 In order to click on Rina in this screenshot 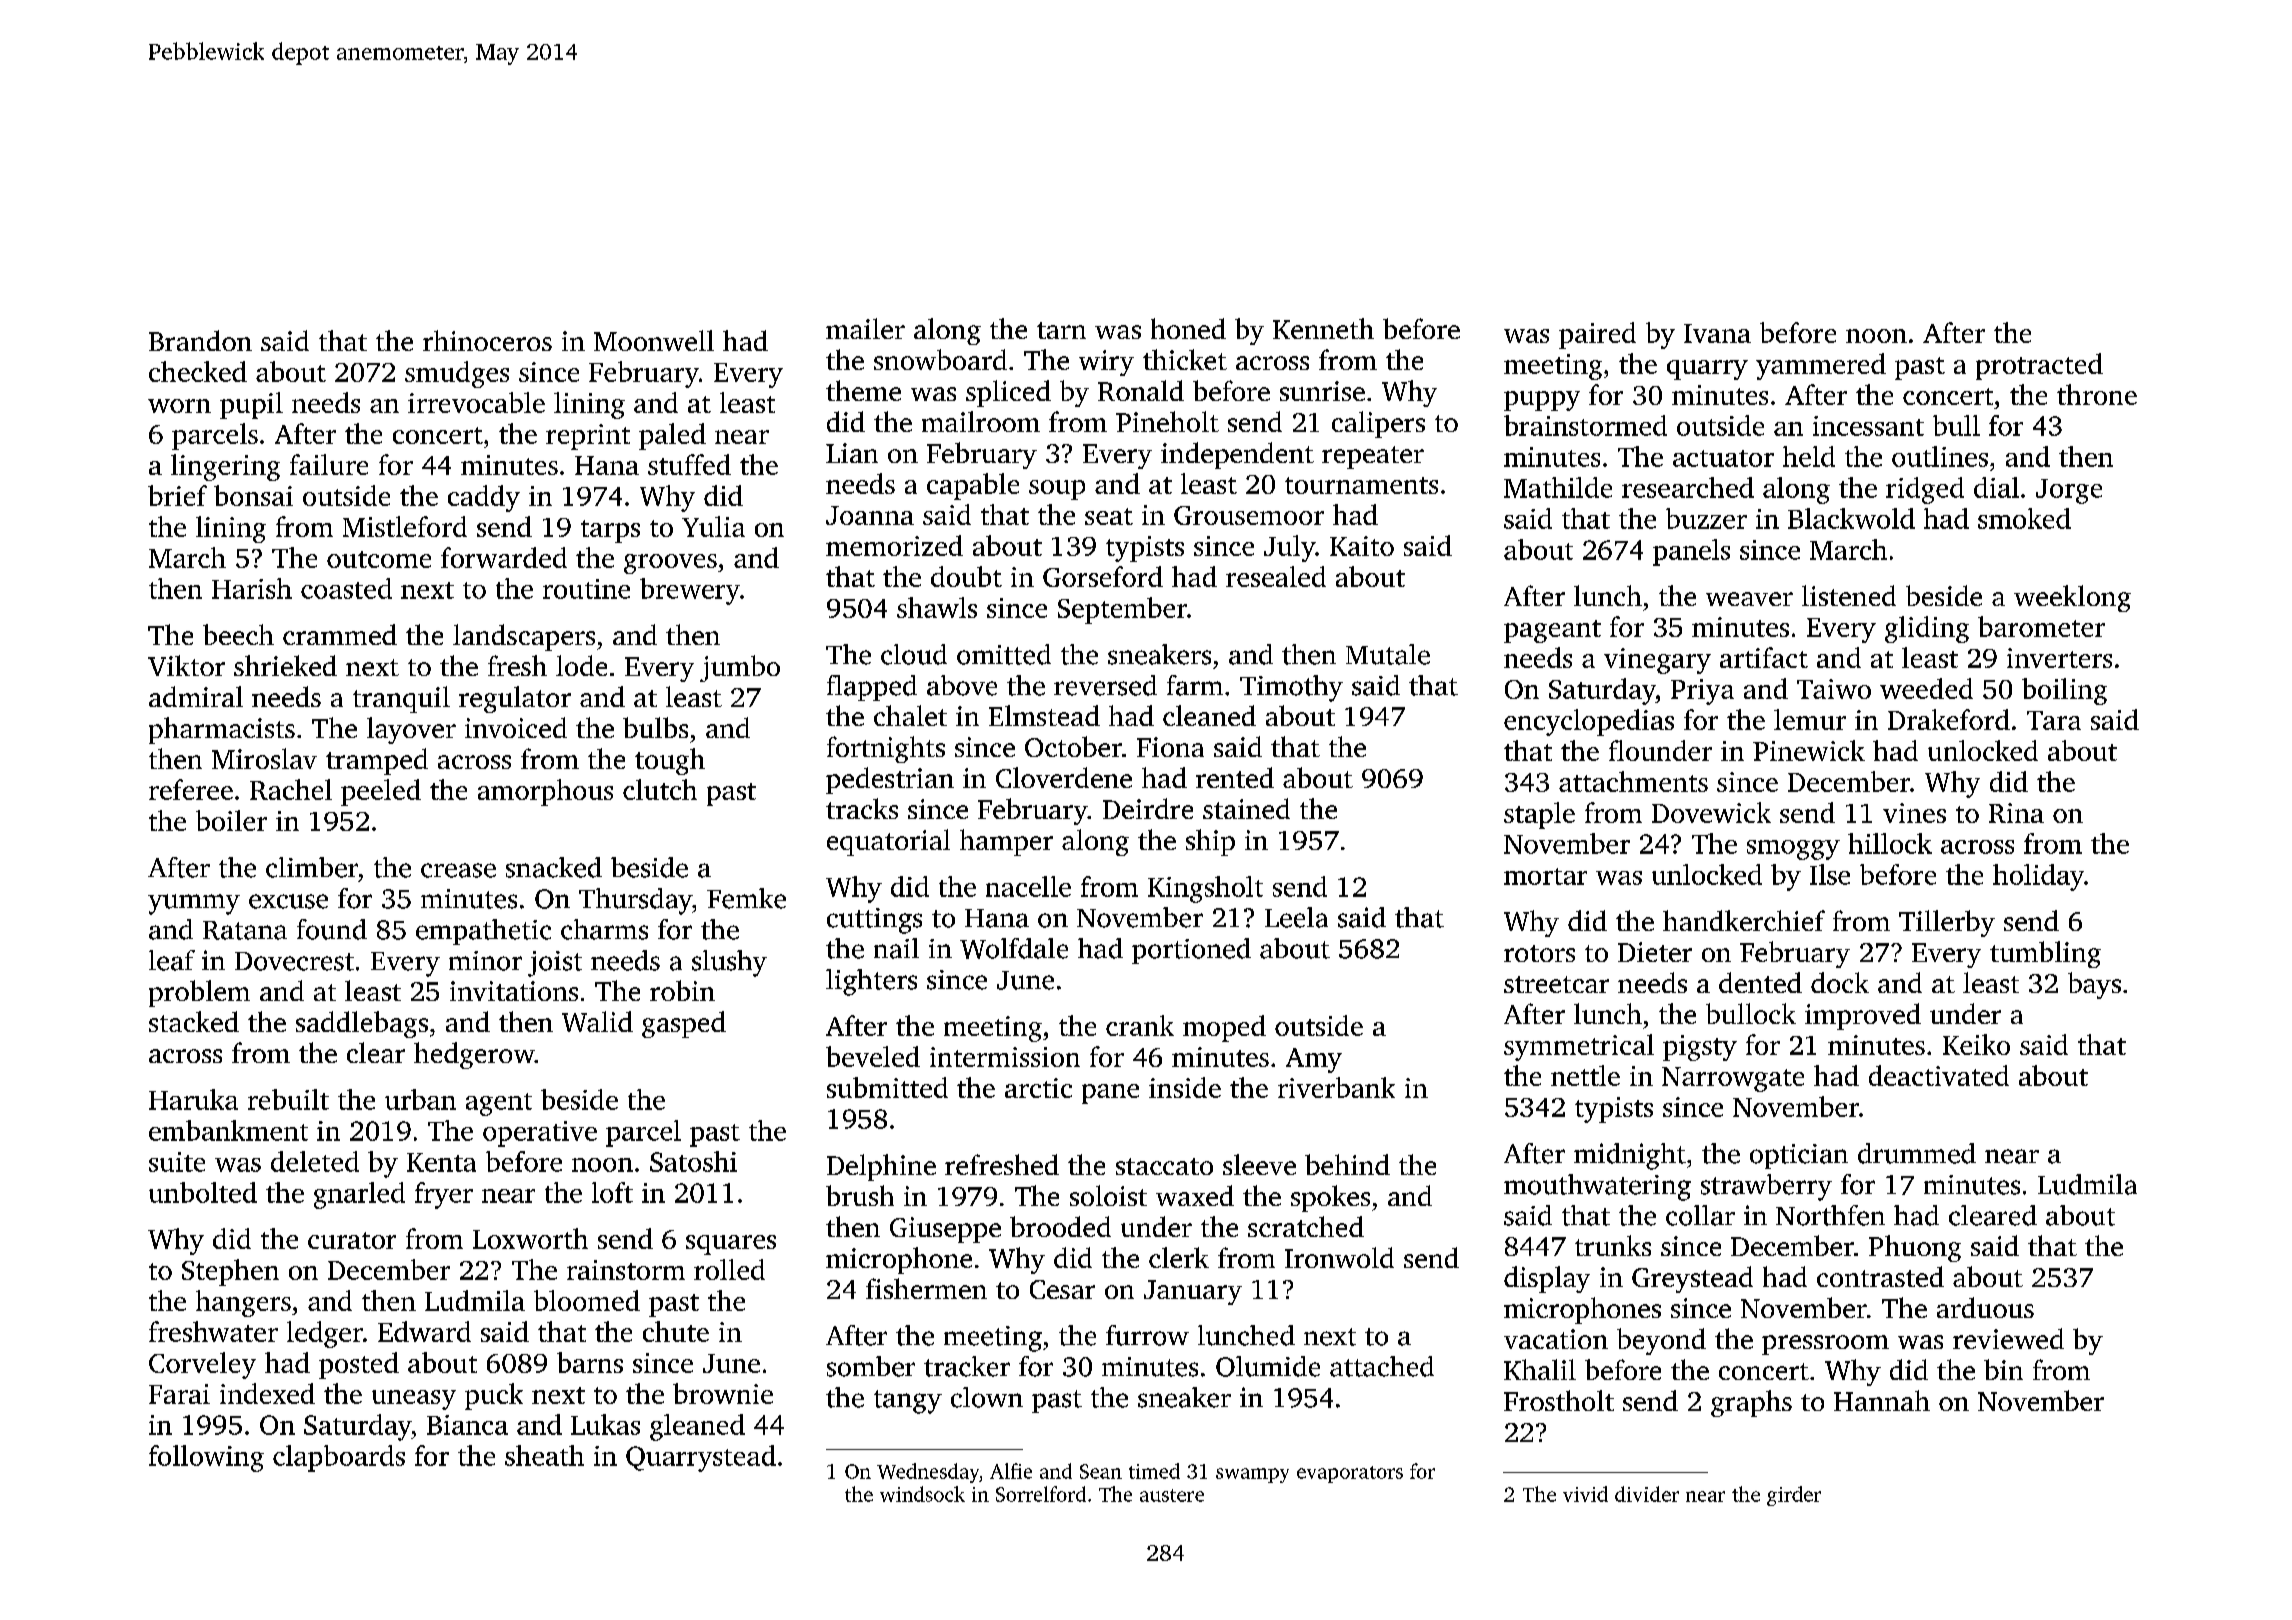, I will do `click(2016, 813)`.
